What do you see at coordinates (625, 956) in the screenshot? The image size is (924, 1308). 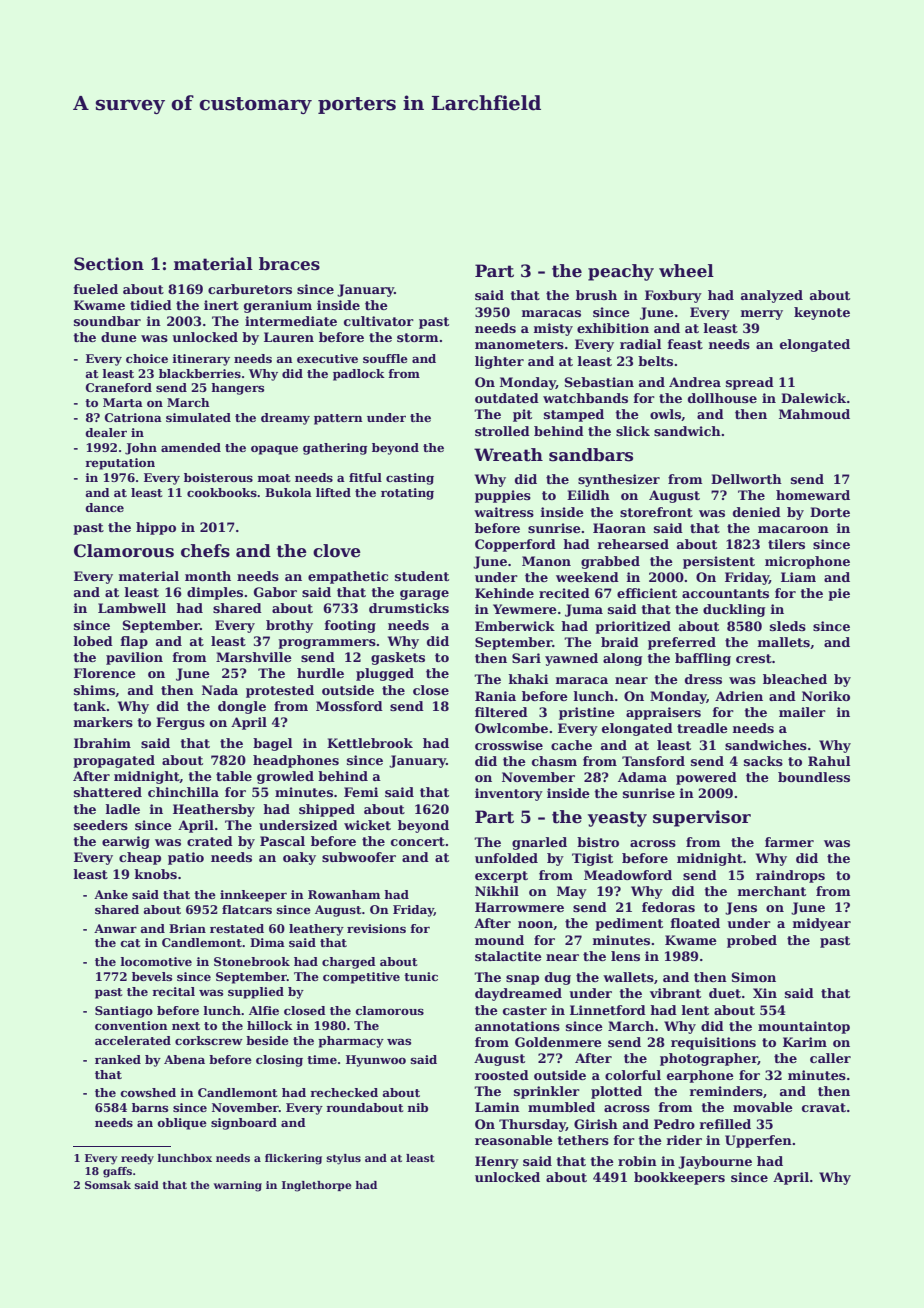 I see `lens` at bounding box center [625, 956].
